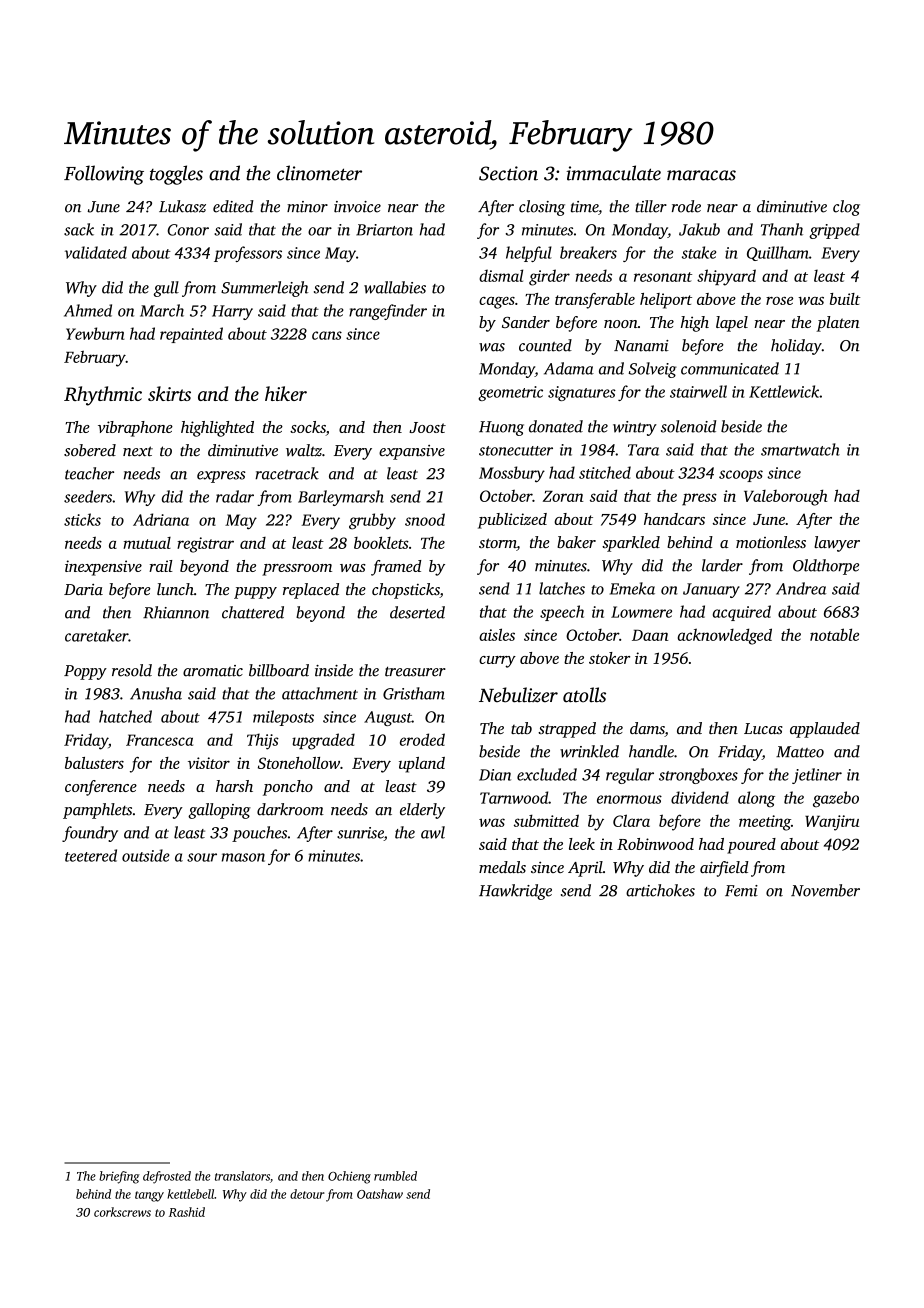  Describe the element at coordinates (502, 867) in the document. I see `medals` at that location.
